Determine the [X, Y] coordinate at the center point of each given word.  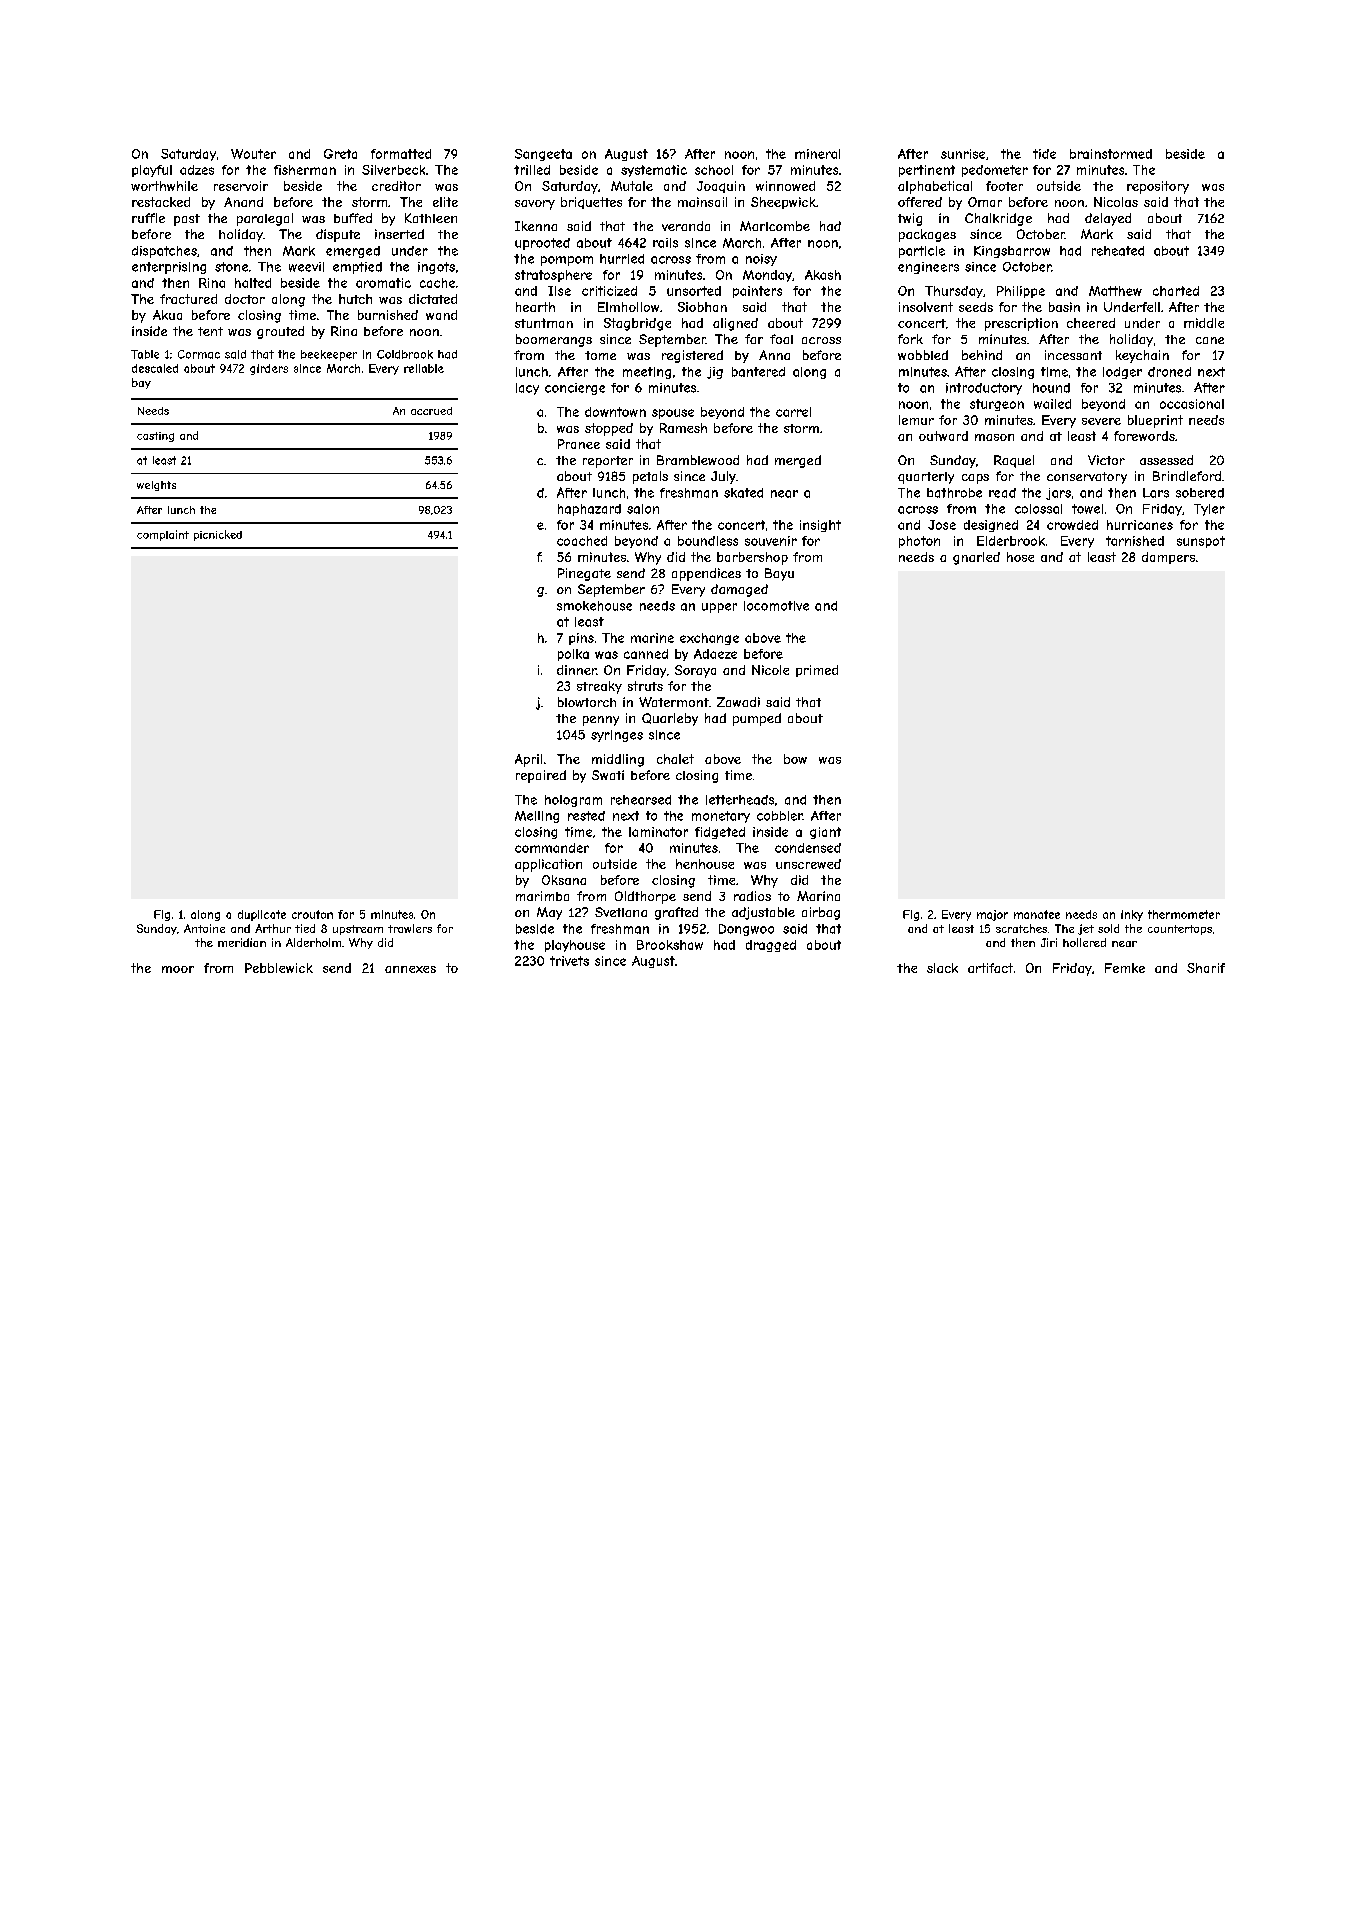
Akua [167, 315]
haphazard [589, 510]
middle [1204, 323]
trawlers [410, 928]
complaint [163, 535]
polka [573, 655]
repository [1158, 187]
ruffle [148, 218]
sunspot [1201, 542]
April [528, 760]
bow [795, 759]
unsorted [694, 291]
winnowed [785, 186]
